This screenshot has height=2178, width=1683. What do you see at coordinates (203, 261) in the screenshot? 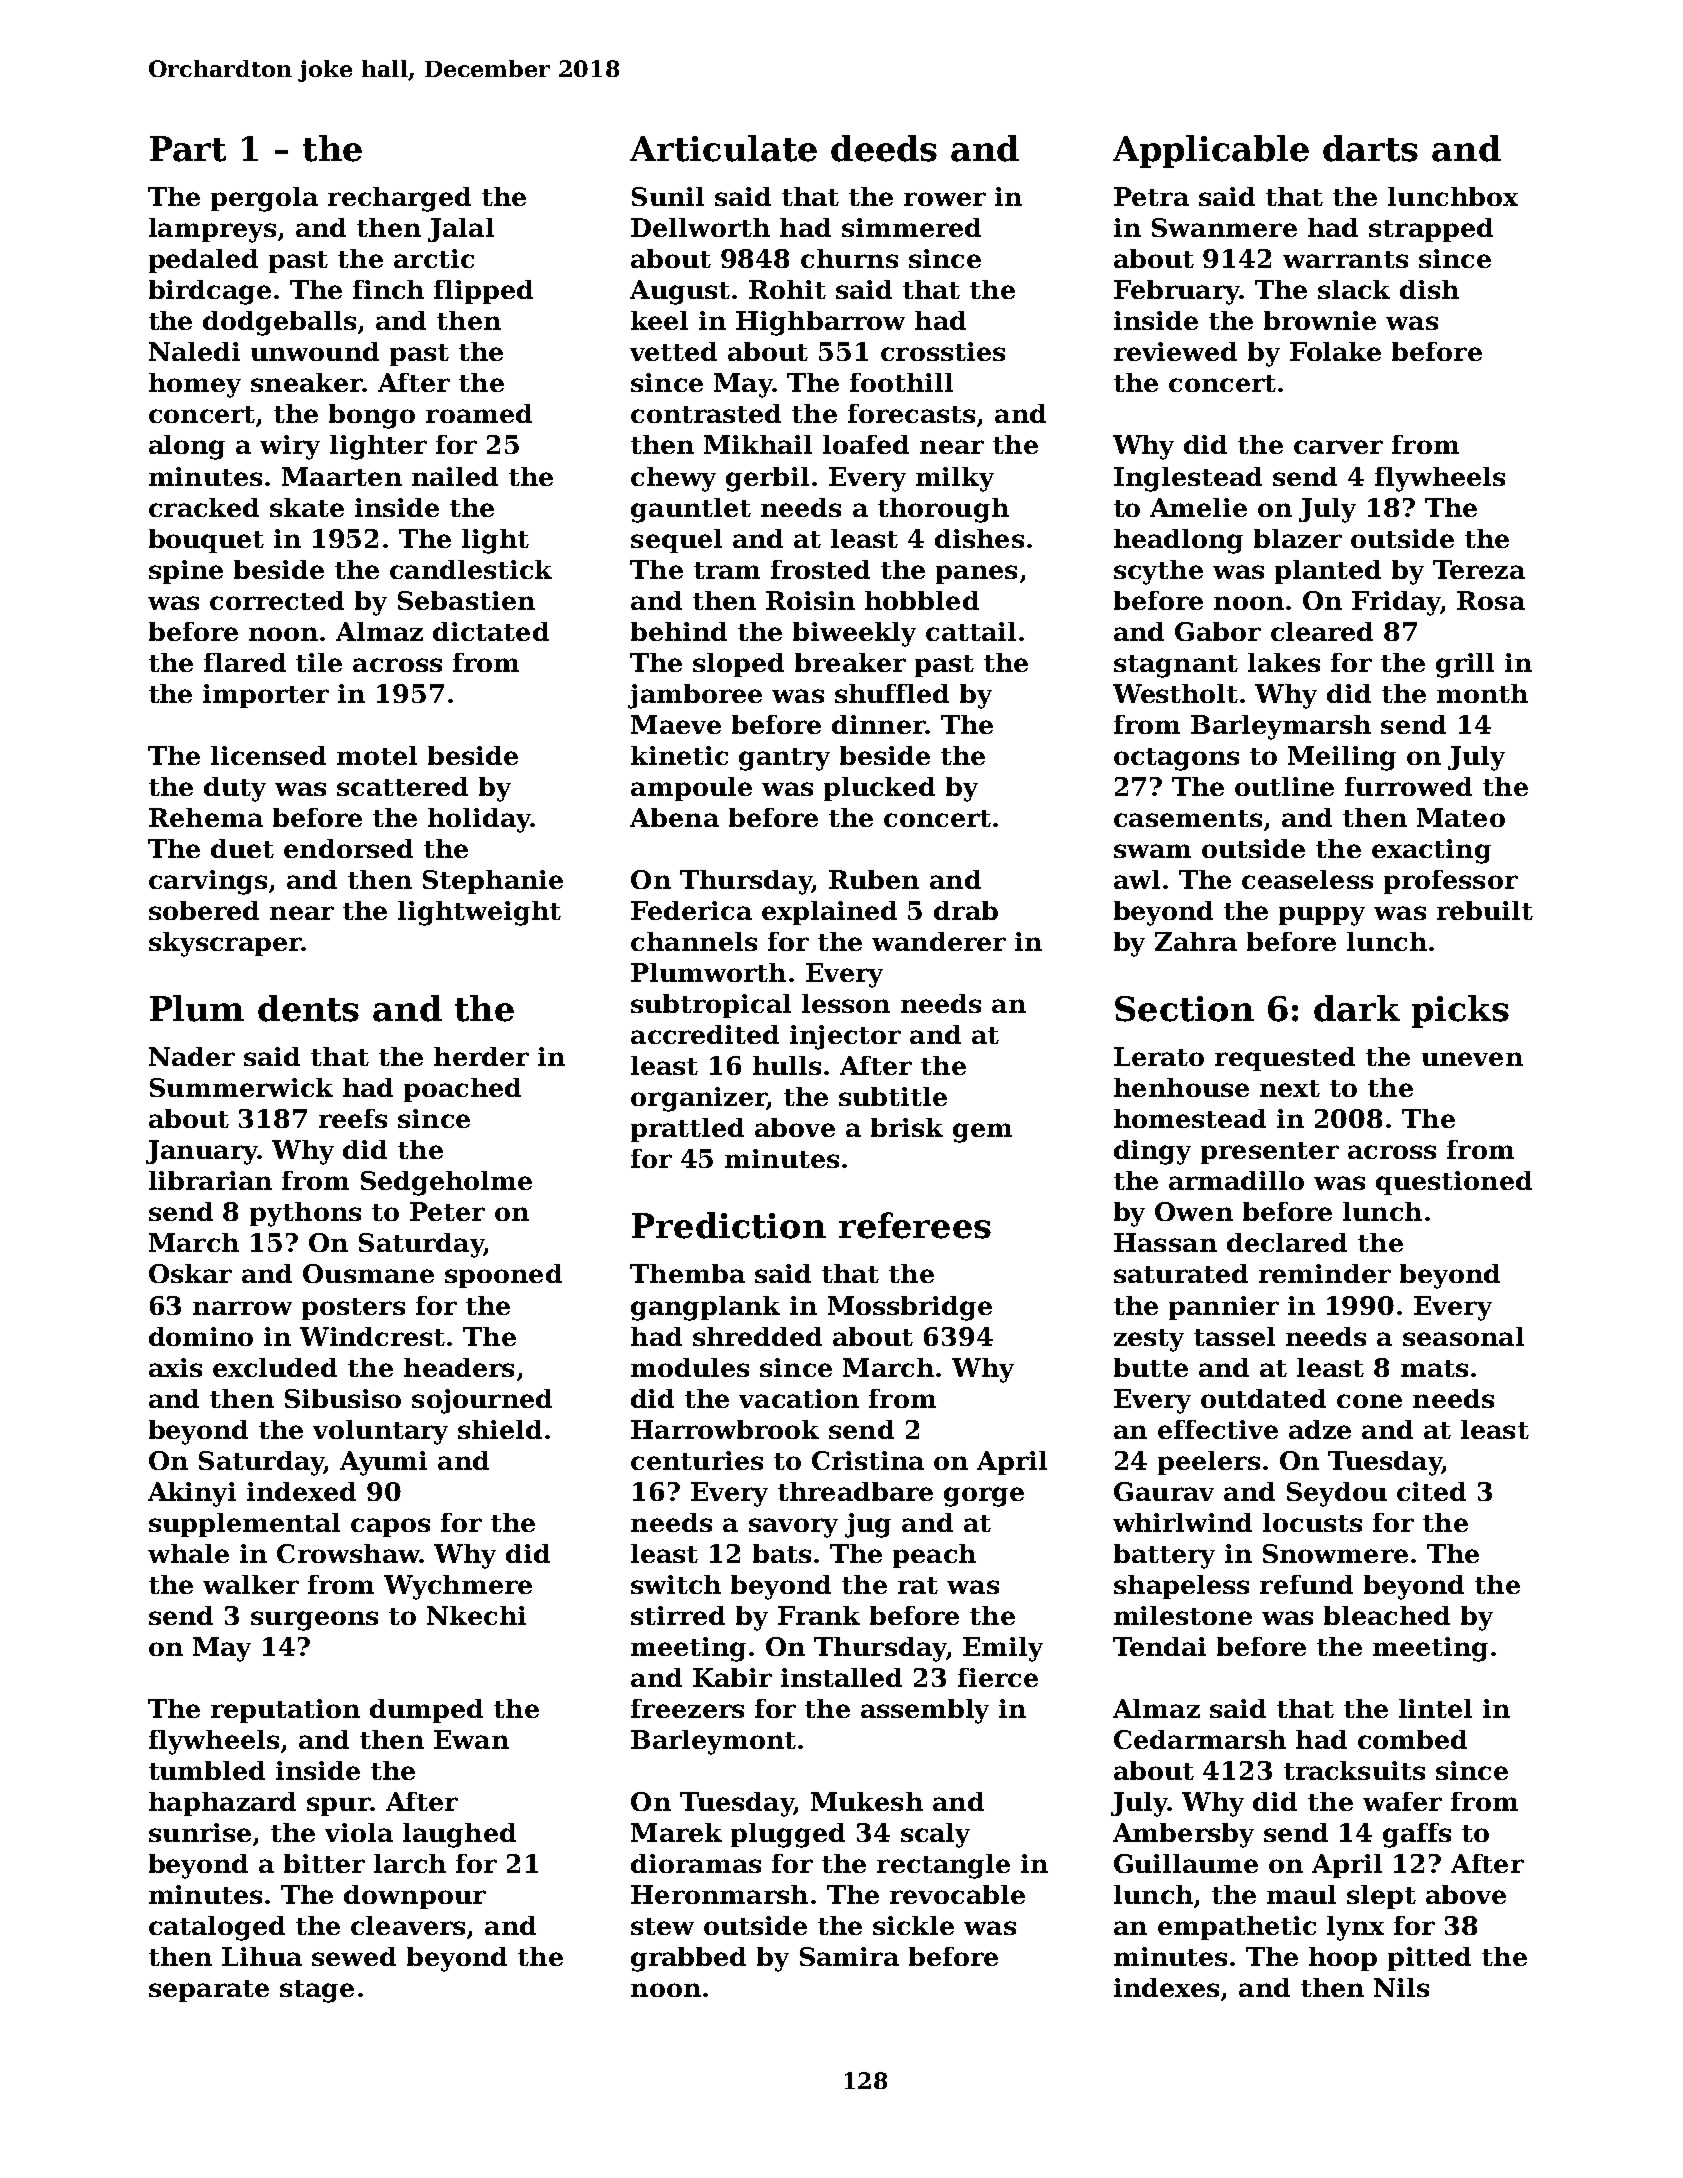
I see `pedaled` at bounding box center [203, 261].
